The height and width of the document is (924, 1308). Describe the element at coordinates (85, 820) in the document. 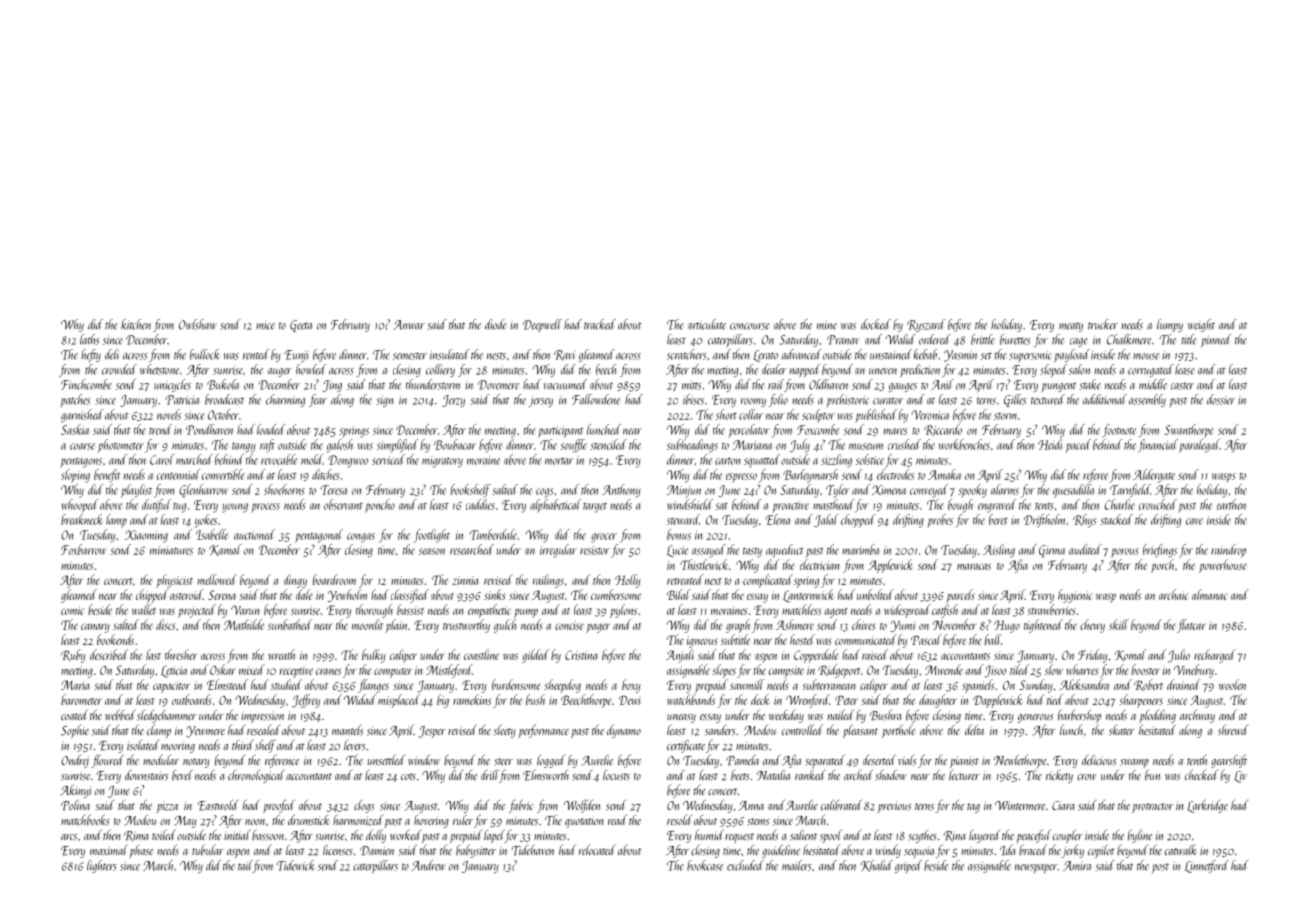

I see `matchbooks` at that location.
